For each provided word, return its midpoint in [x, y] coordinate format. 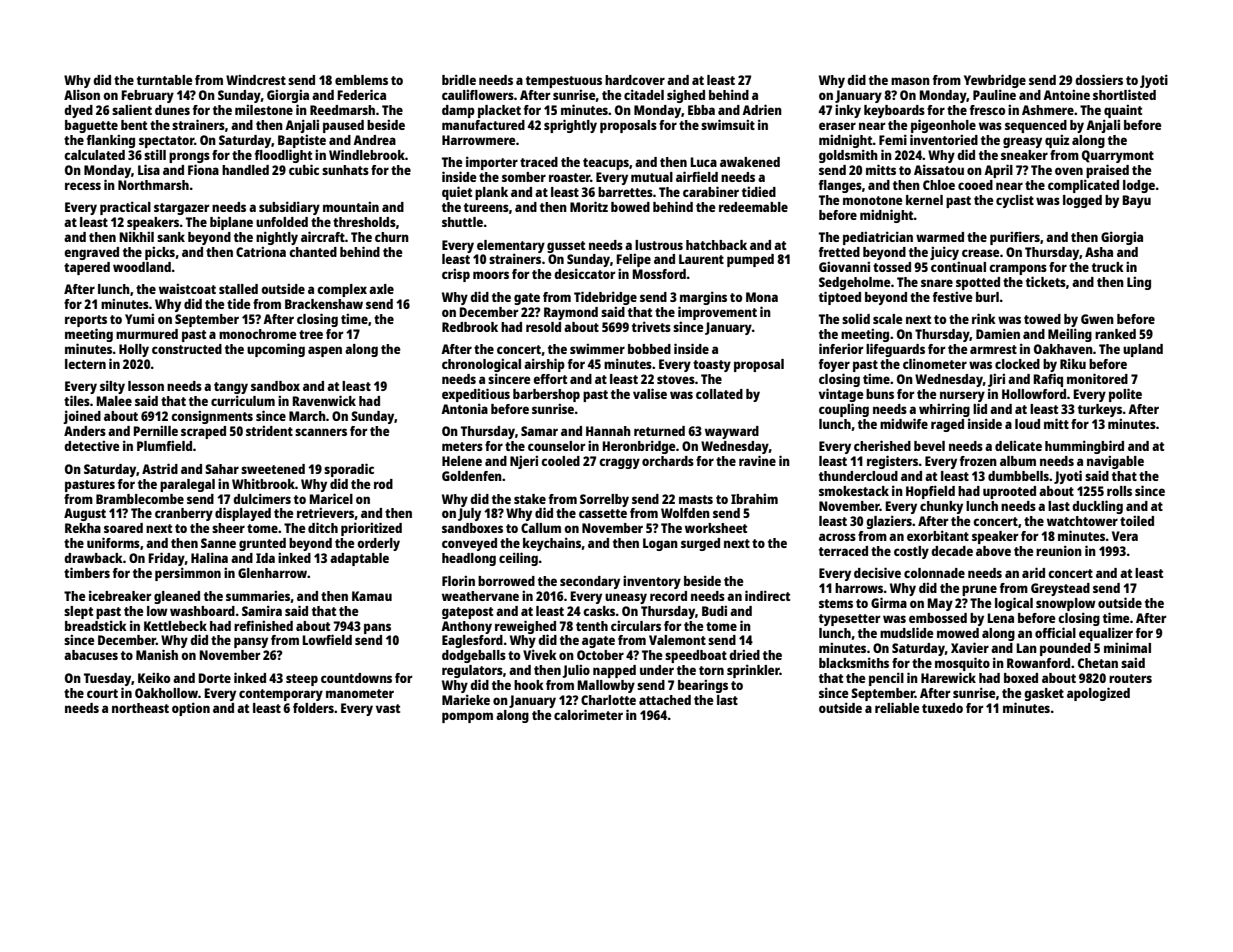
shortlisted [1124, 94]
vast [388, 708]
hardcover [635, 80]
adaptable [359, 559]
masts [696, 499]
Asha [1099, 252]
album [1018, 461]
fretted [839, 252]
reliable [897, 707]
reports [86, 321]
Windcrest [256, 79]
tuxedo [942, 708]
